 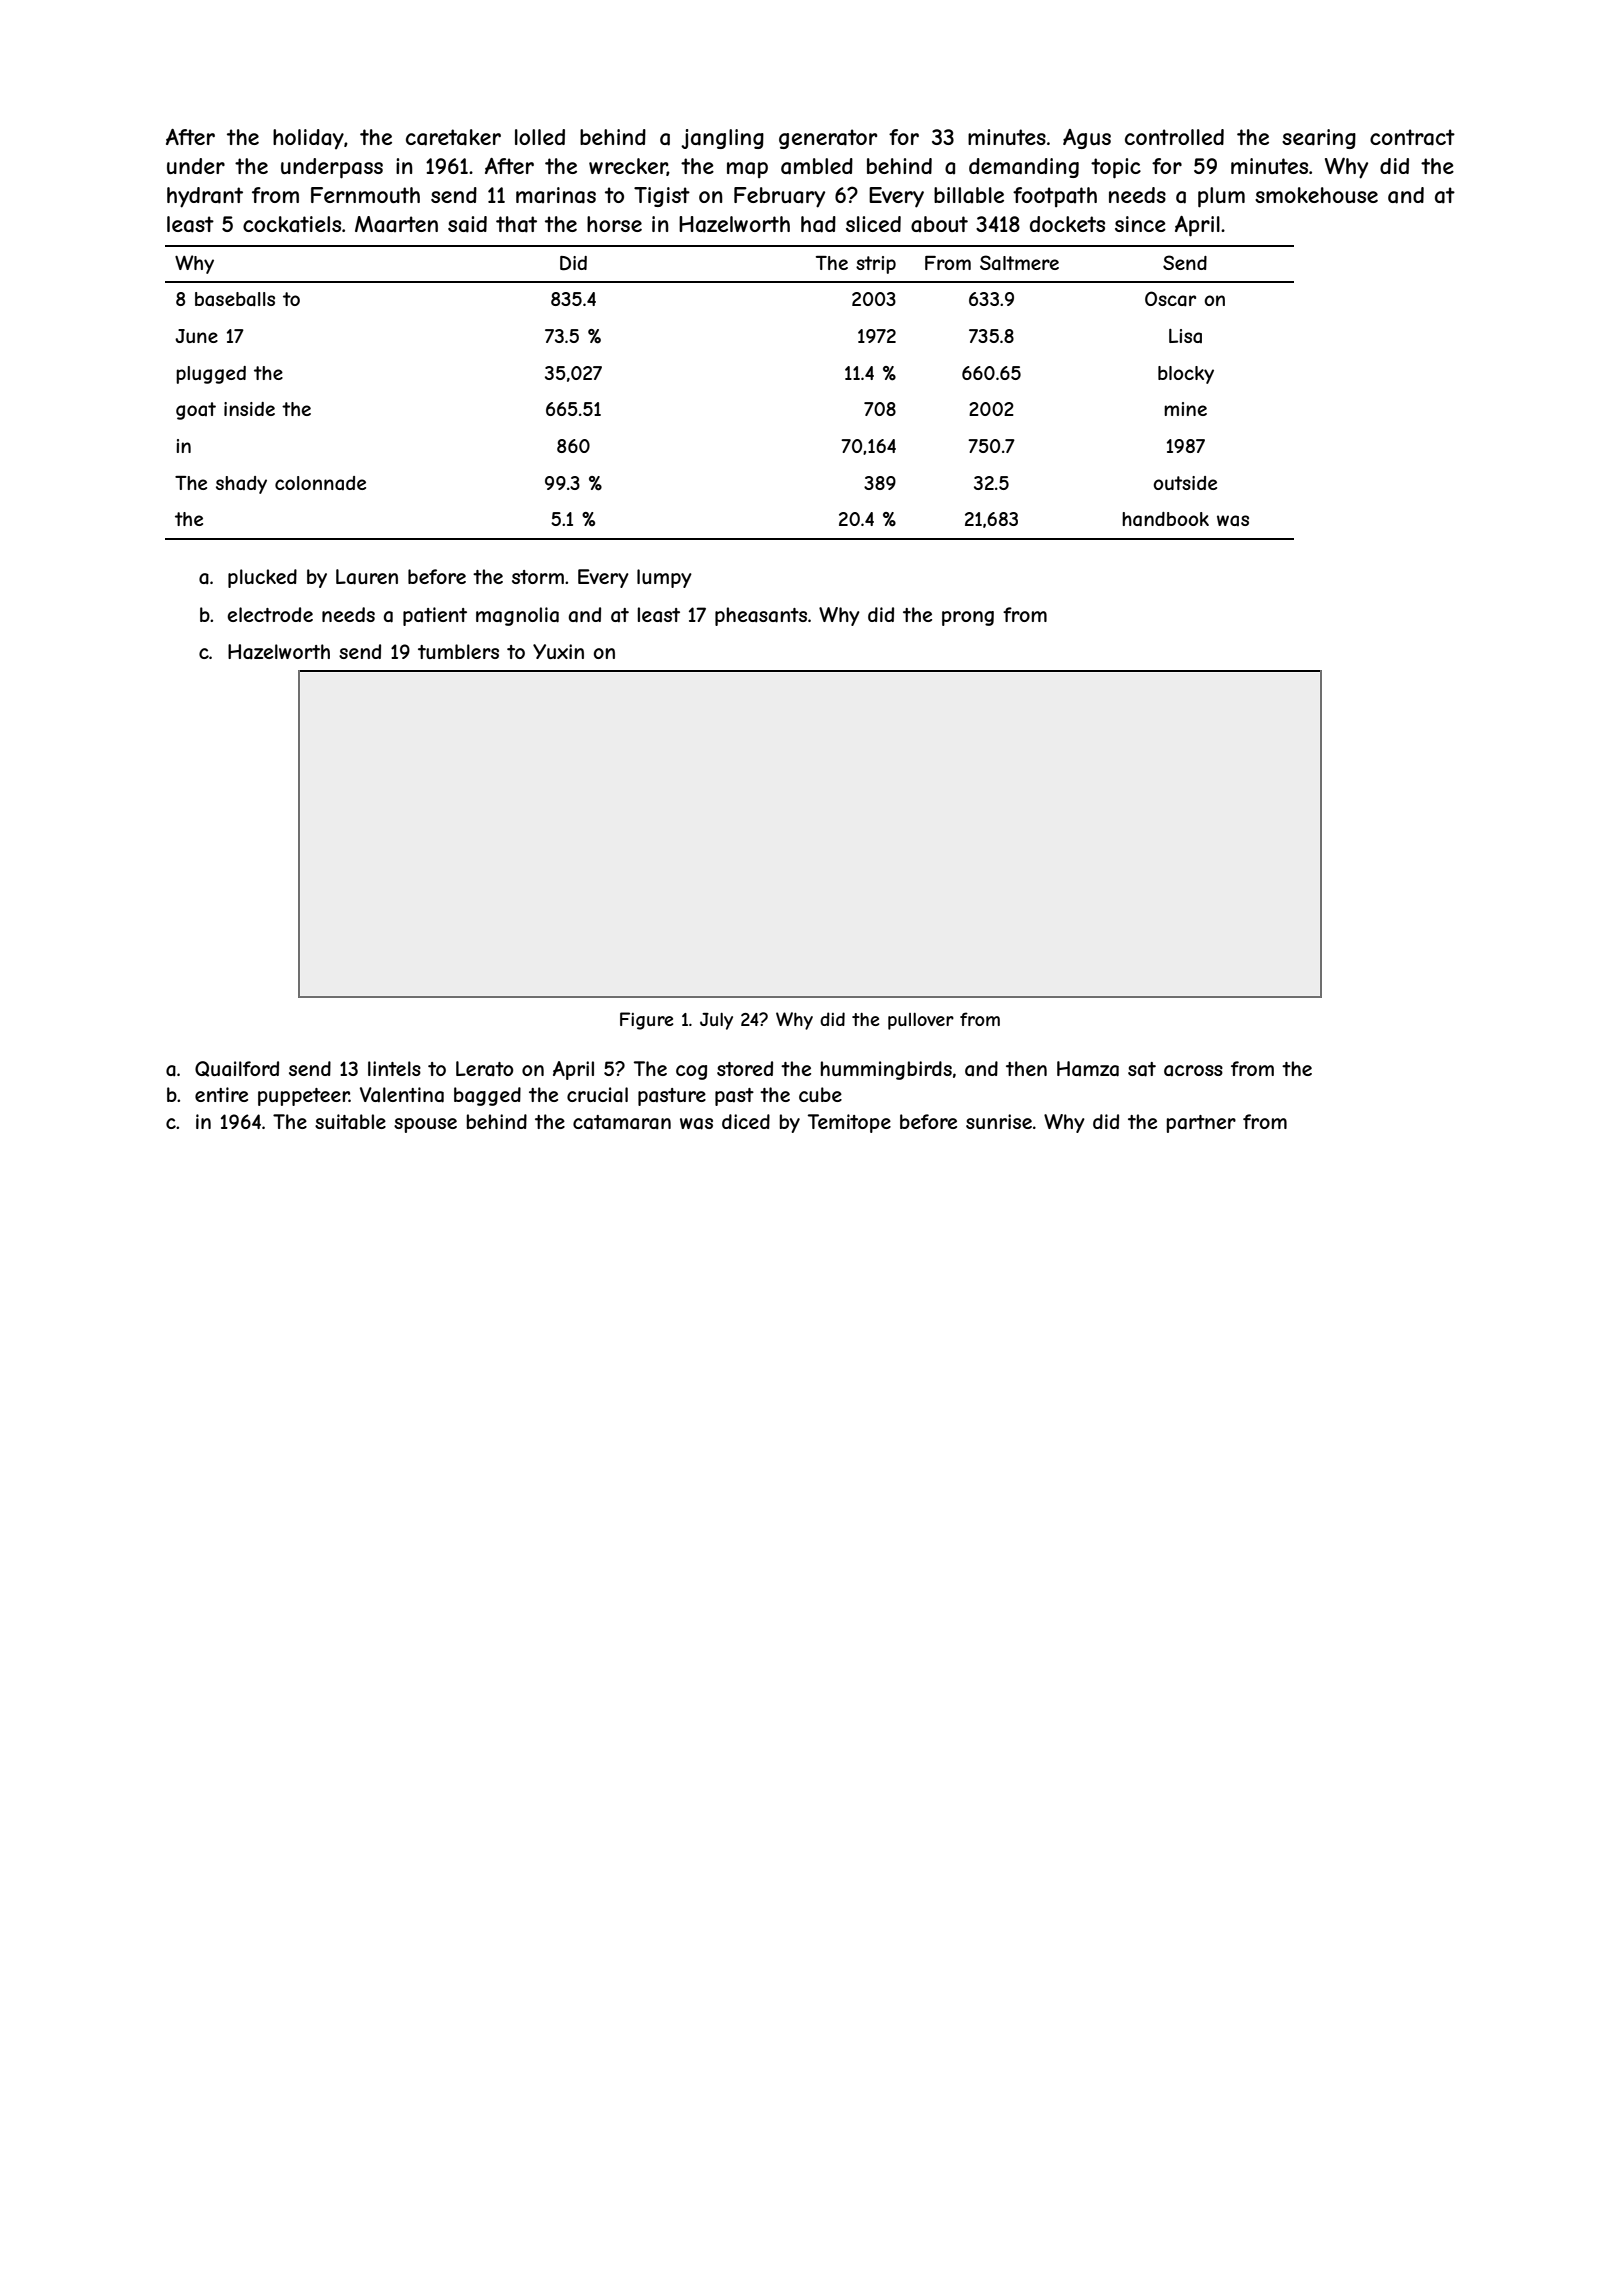 I want to click on that, so click(x=516, y=224).
